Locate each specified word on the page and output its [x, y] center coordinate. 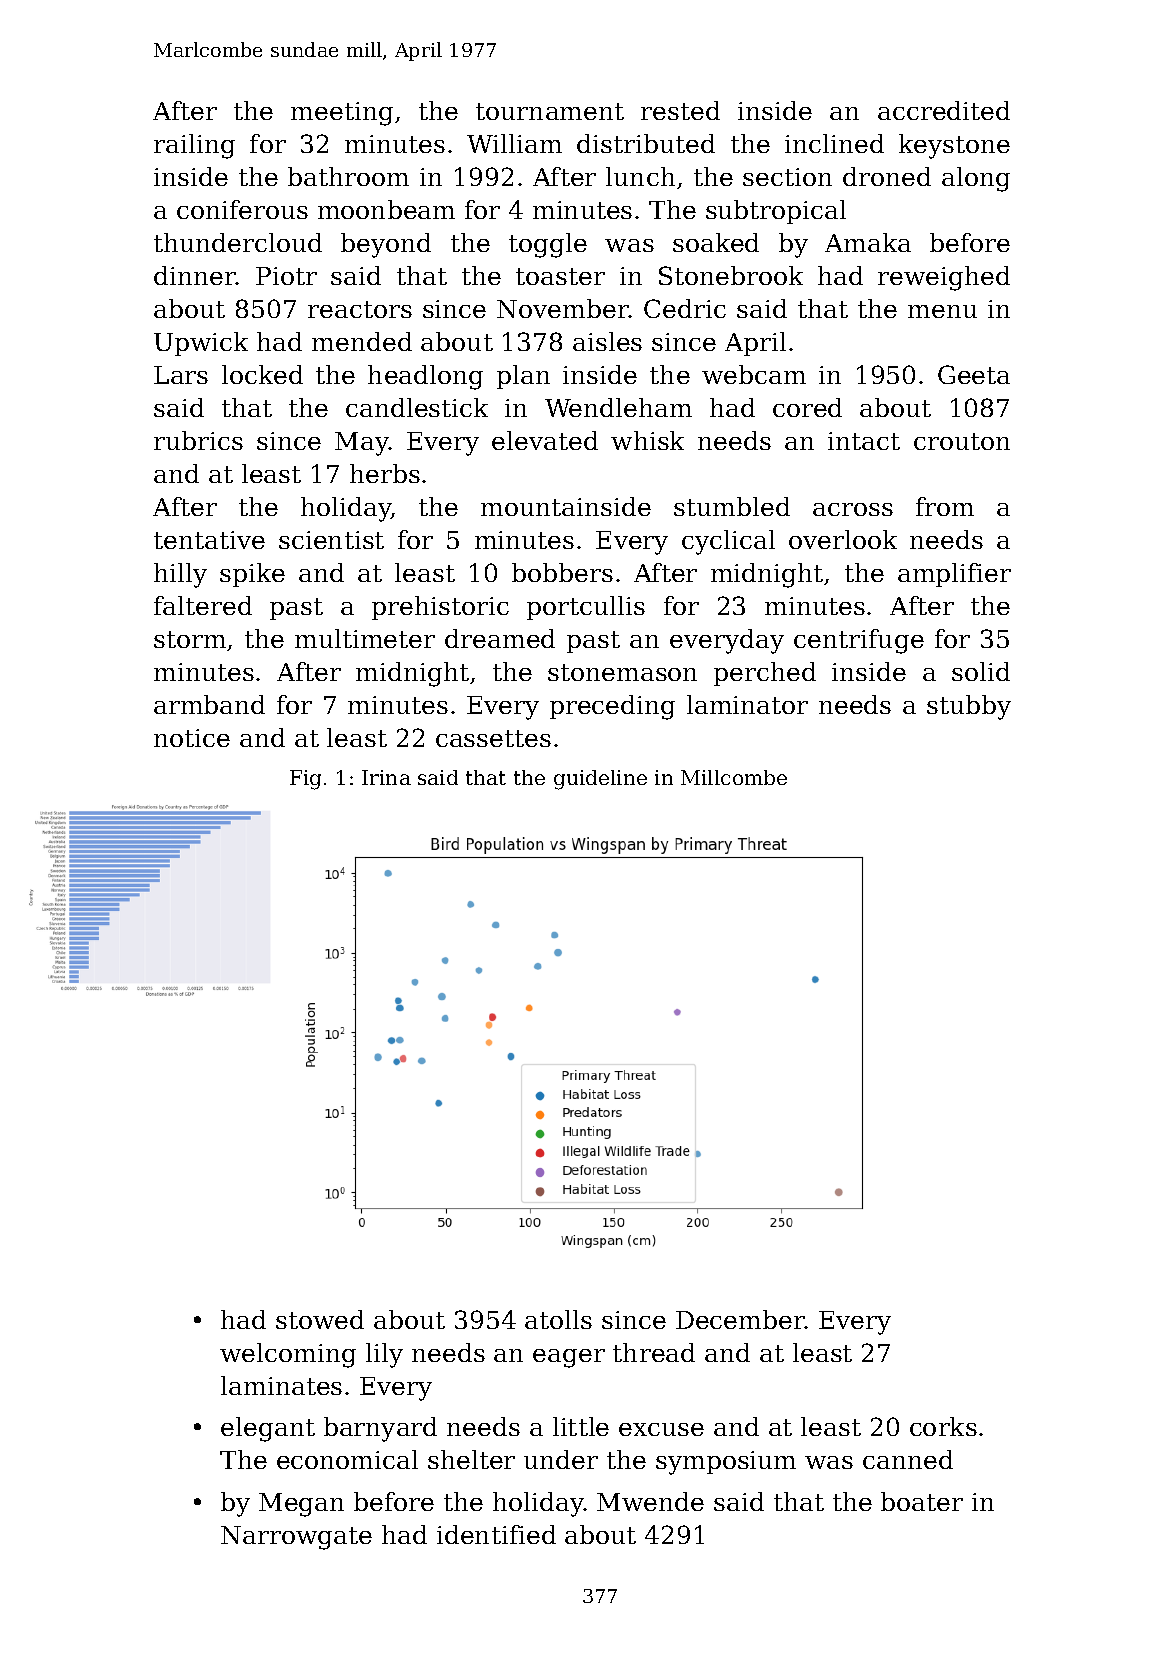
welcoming [288, 1355]
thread [654, 1352]
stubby [969, 707]
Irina [386, 777]
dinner [195, 275]
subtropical [776, 212]
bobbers [562, 572]
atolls [558, 1319]
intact [864, 441]
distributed [646, 143]
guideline [600, 780]
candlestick [417, 407]
